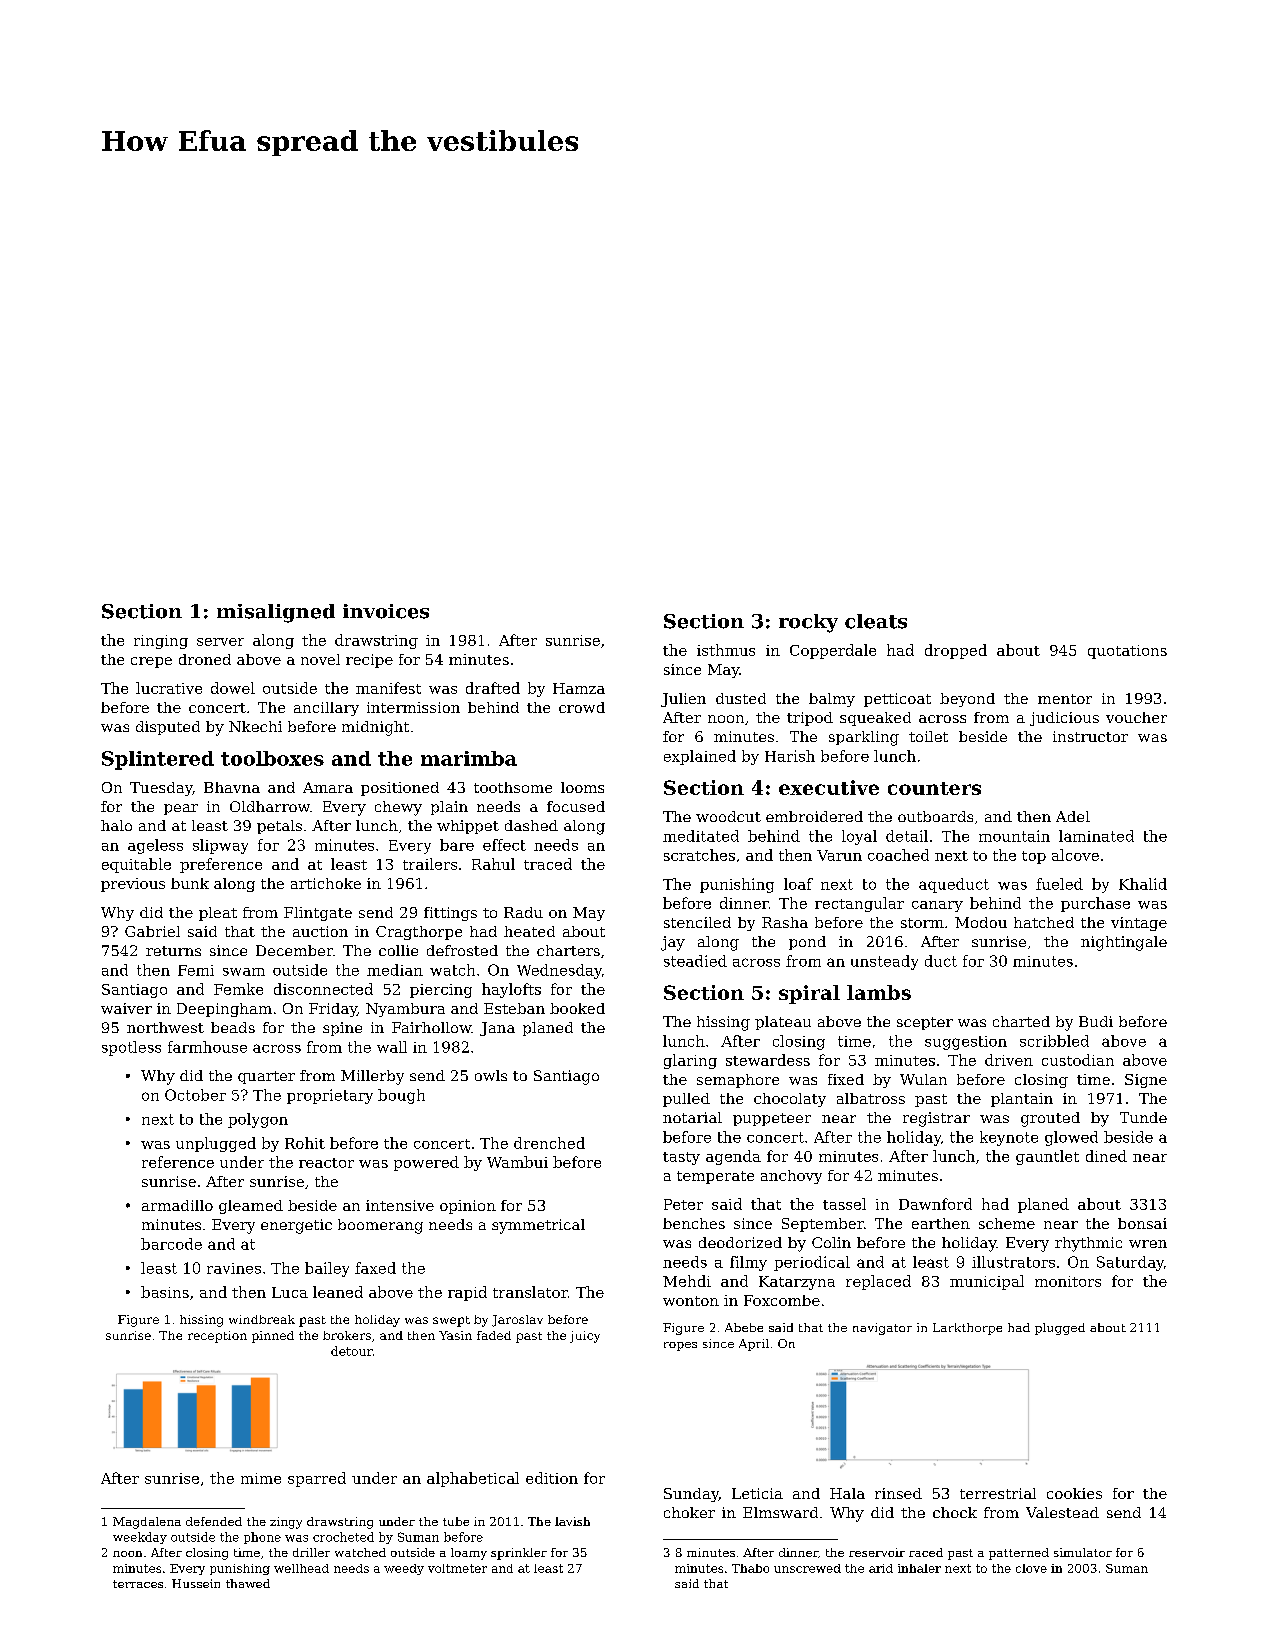 The width and height of the document is (1268, 1641). What do you see at coordinates (1106, 1156) in the document?
I see `dined` at bounding box center [1106, 1156].
